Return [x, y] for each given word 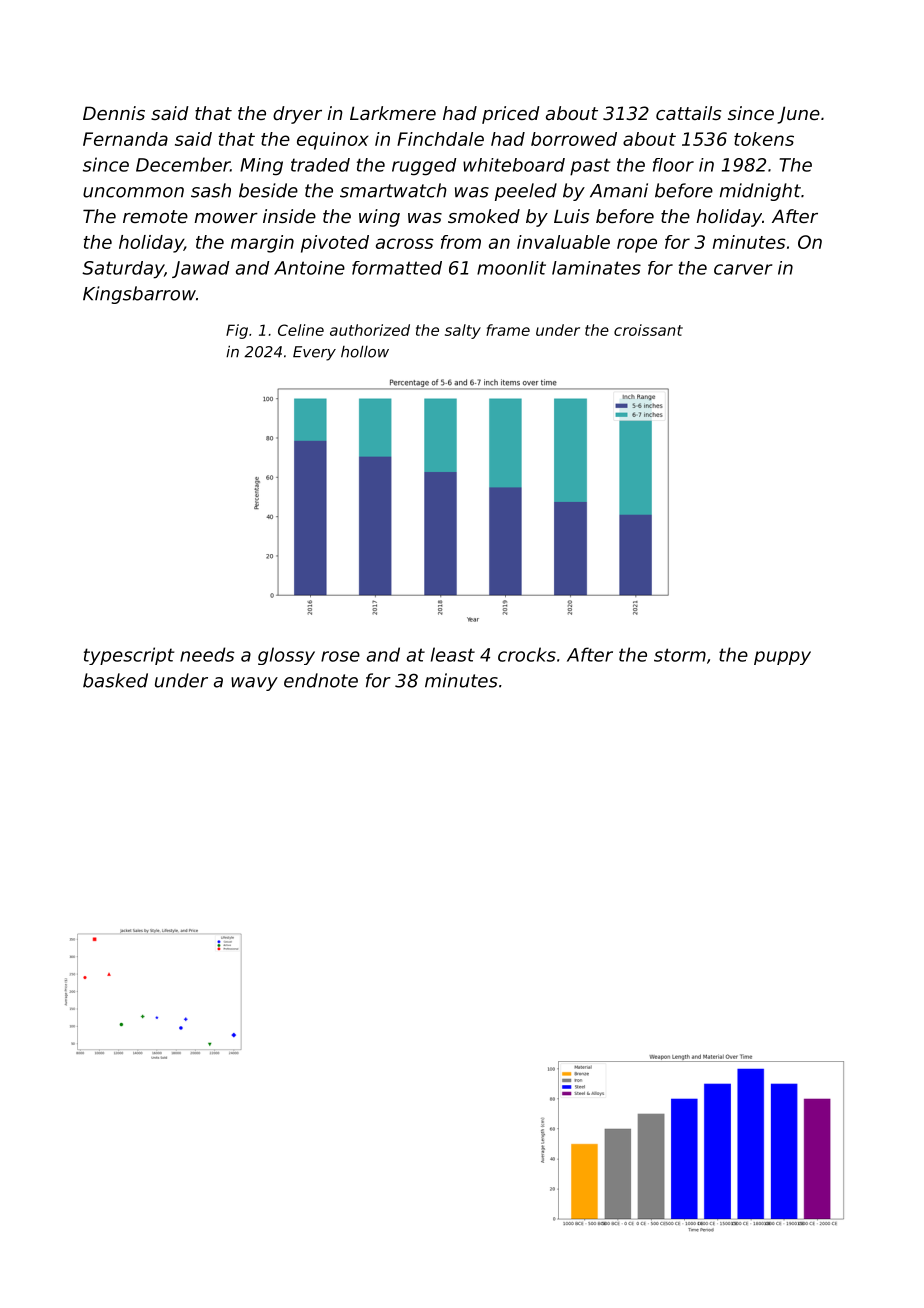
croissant [648, 330]
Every [314, 353]
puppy [782, 658]
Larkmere [393, 113]
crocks [527, 654]
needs [207, 654]
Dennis [114, 113]
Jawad [200, 269]
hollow [365, 352]
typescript [129, 656]
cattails [688, 113]
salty [463, 331]
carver [743, 269]
